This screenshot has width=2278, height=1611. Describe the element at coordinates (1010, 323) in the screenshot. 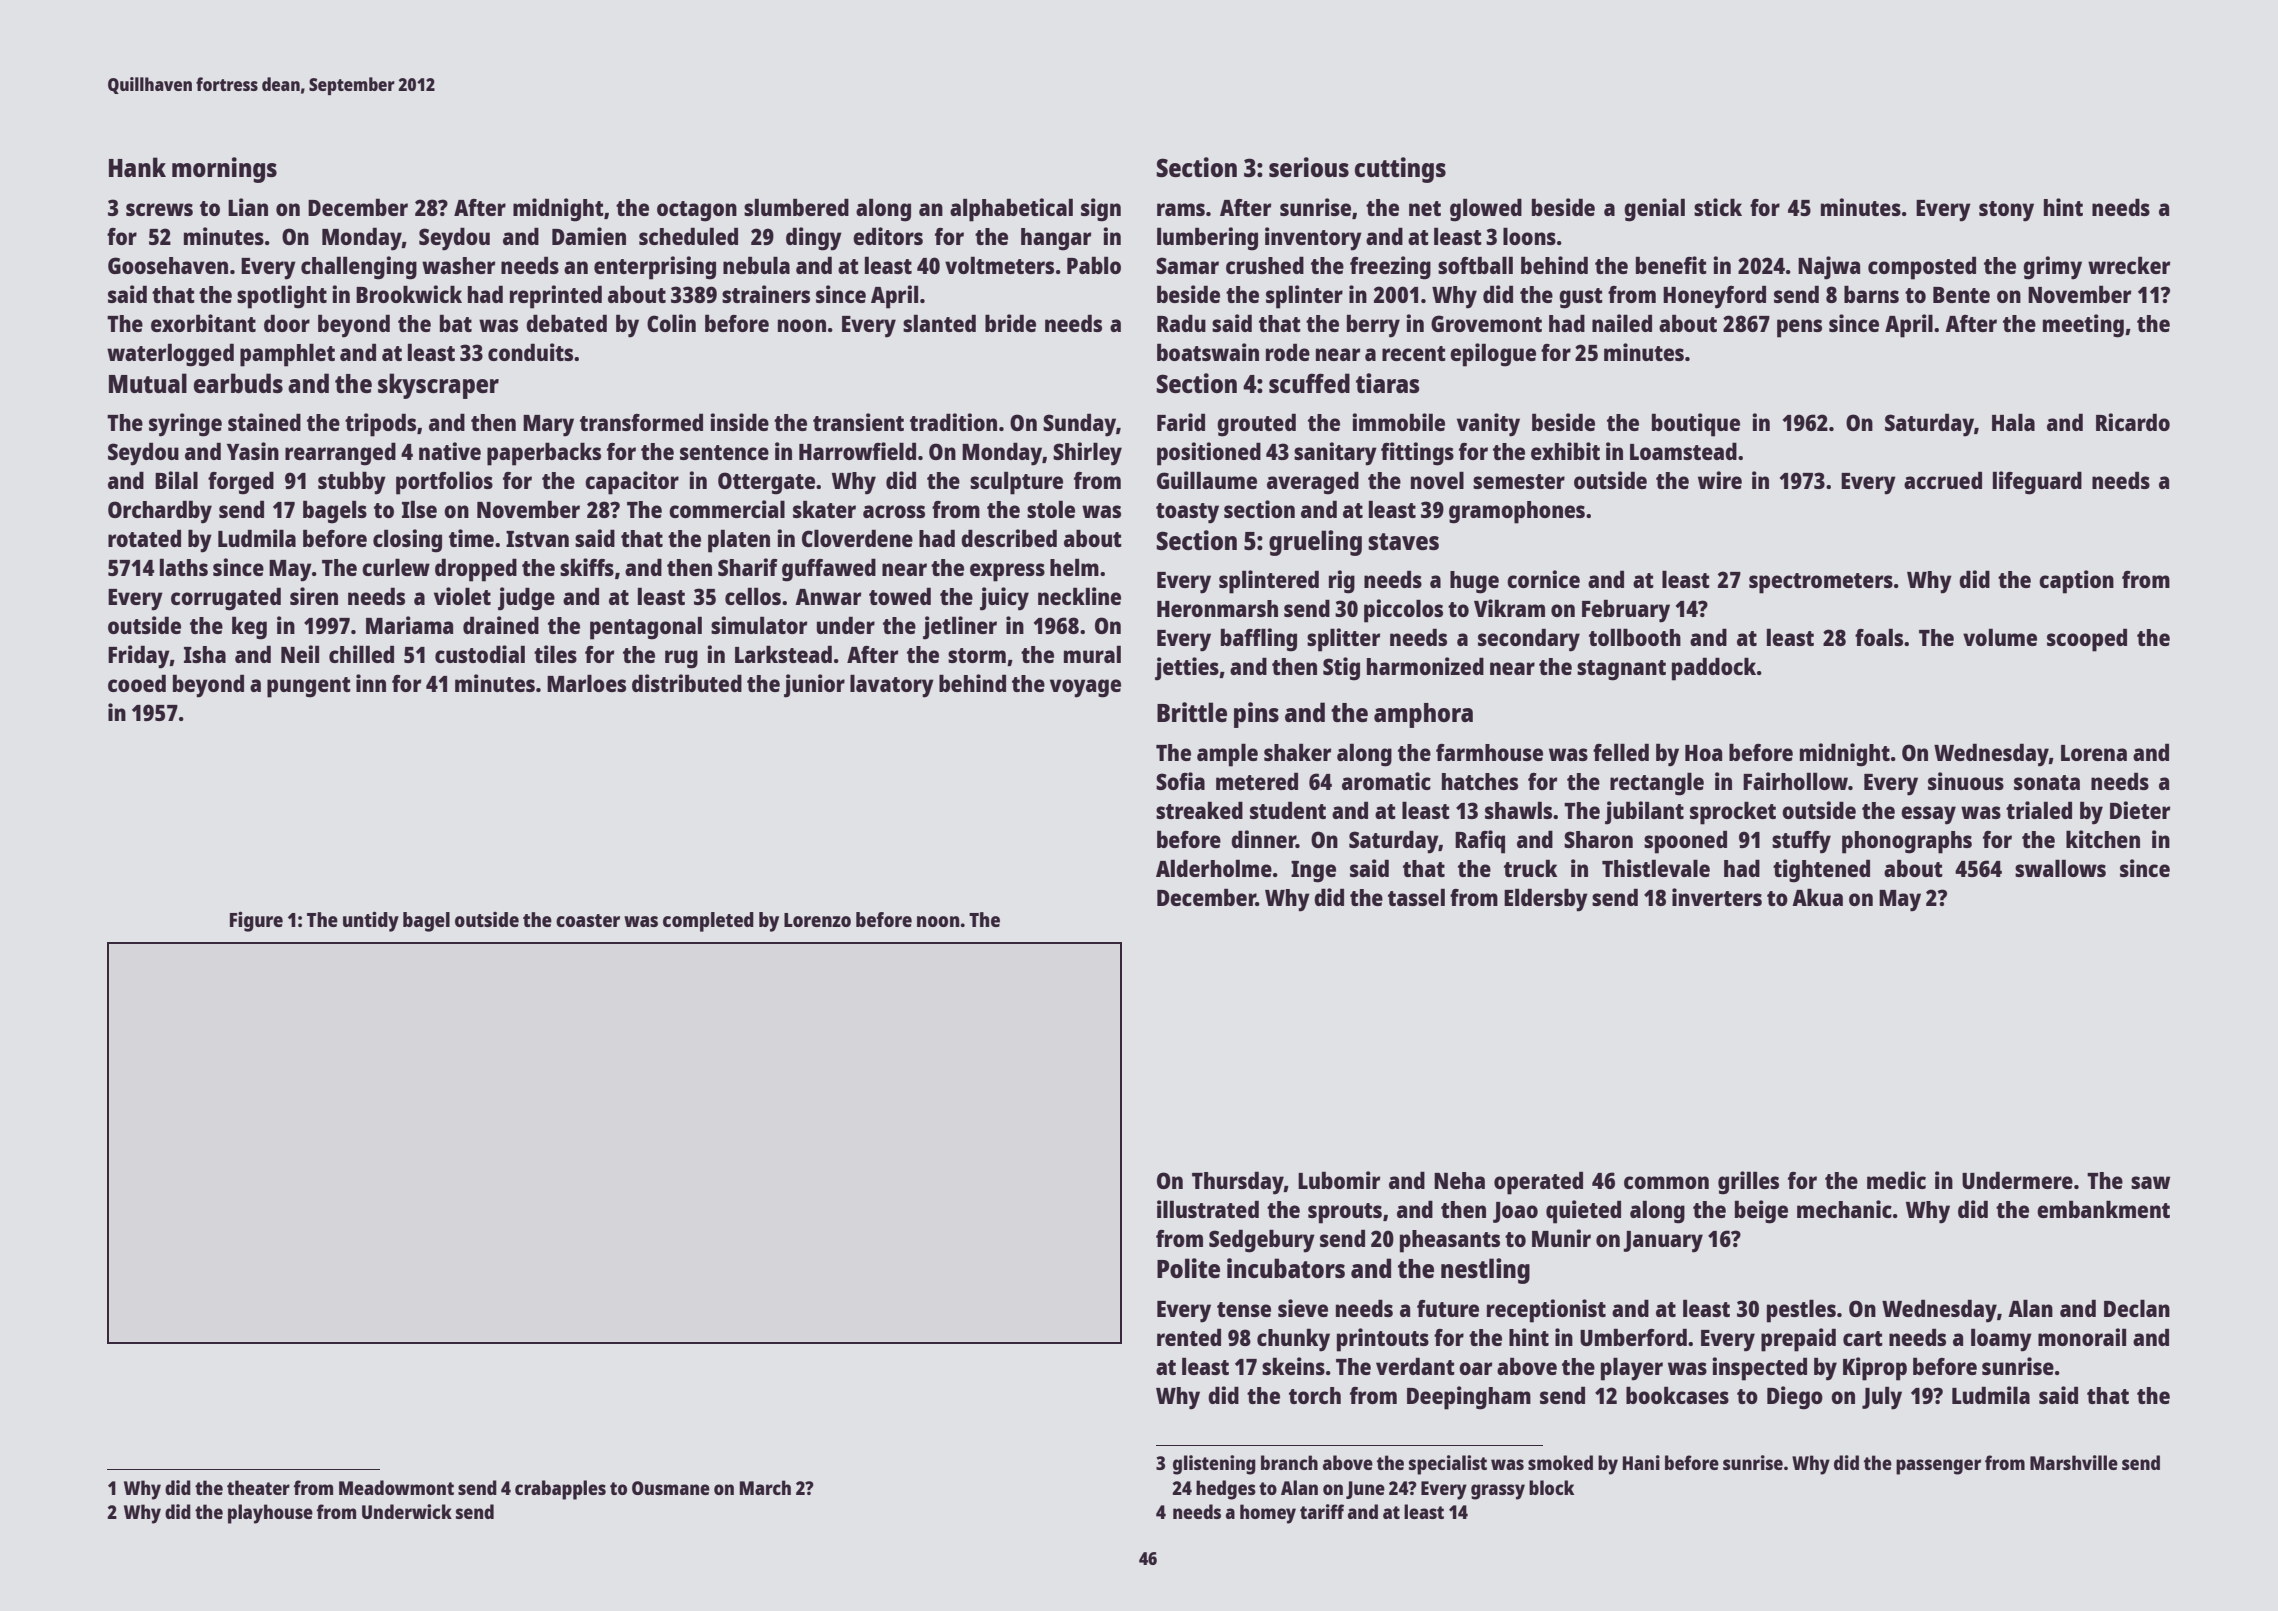

I see `bride` at that location.
